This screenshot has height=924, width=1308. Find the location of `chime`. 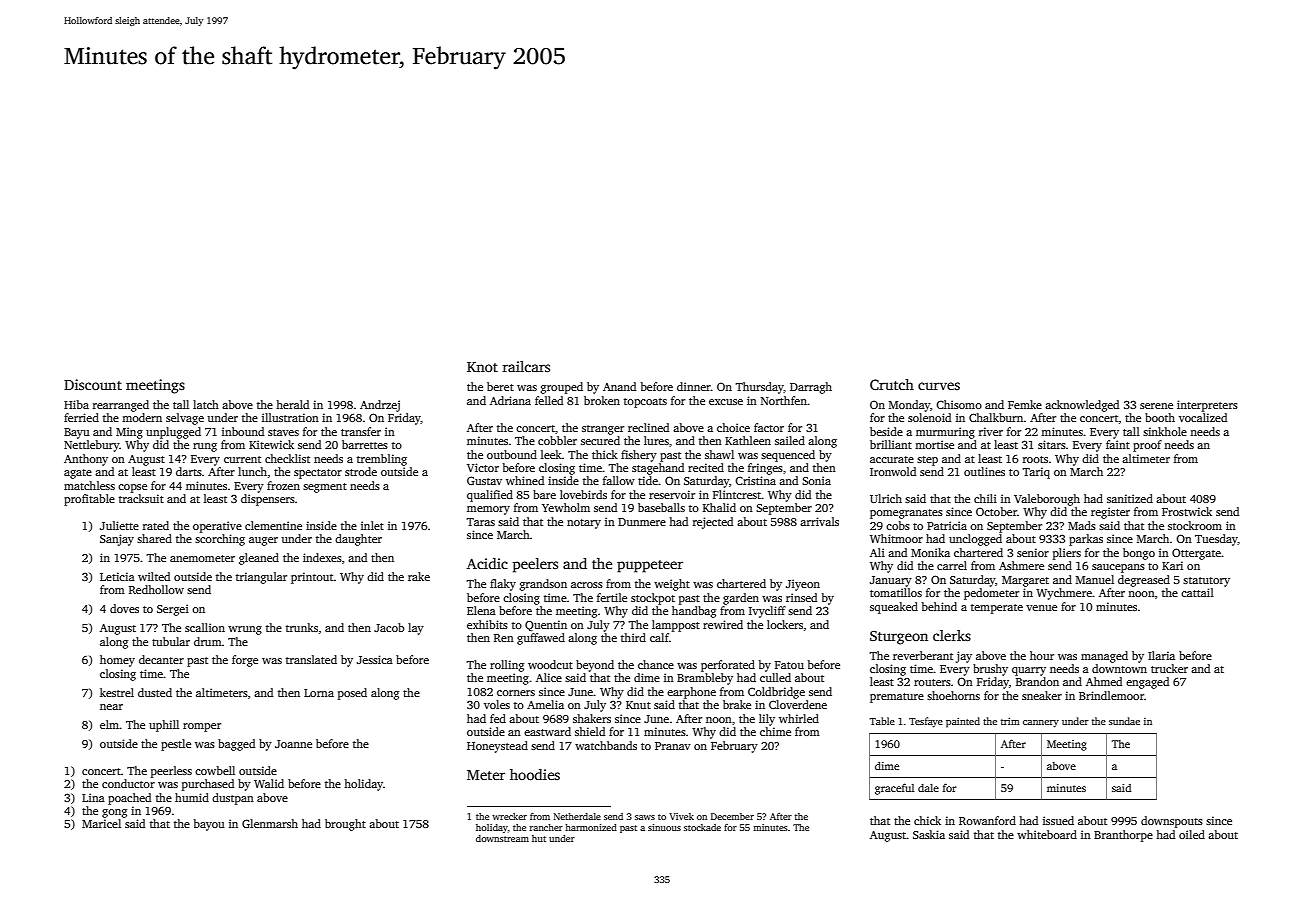

chime is located at coordinates (775, 731).
